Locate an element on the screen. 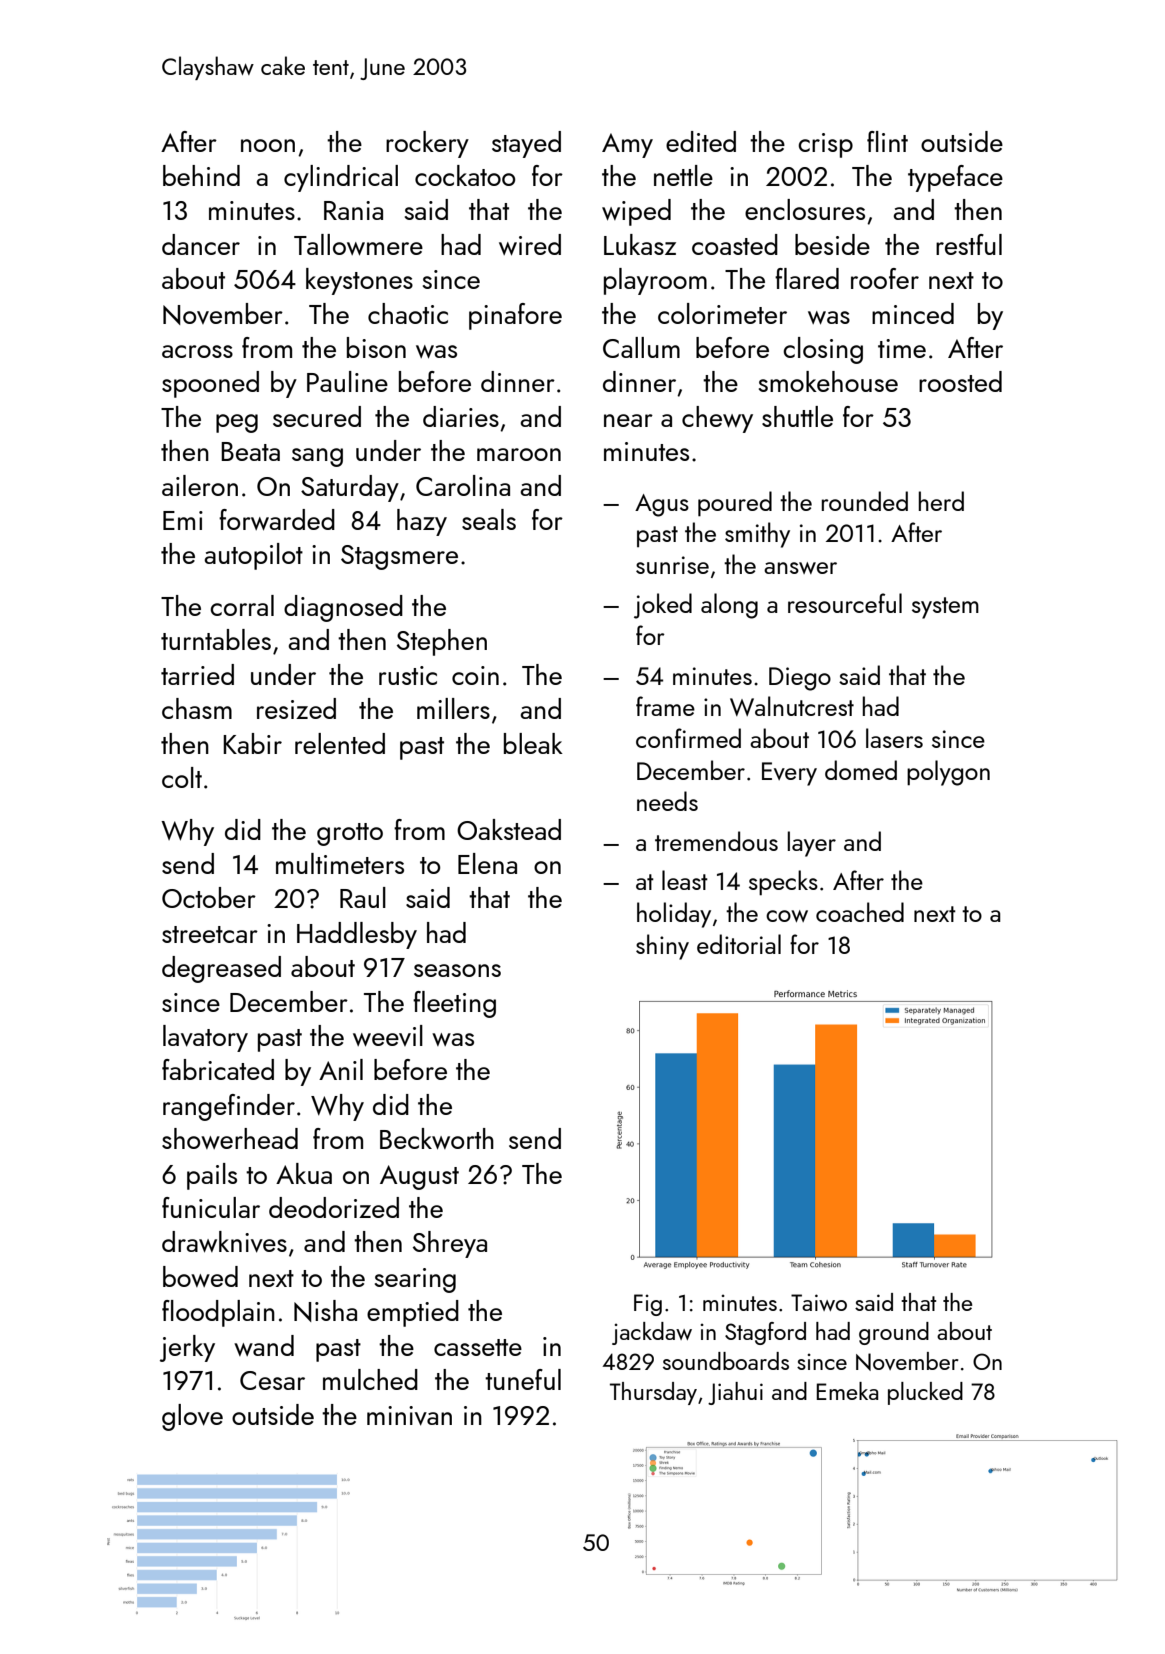  minivan is located at coordinates (409, 1416).
